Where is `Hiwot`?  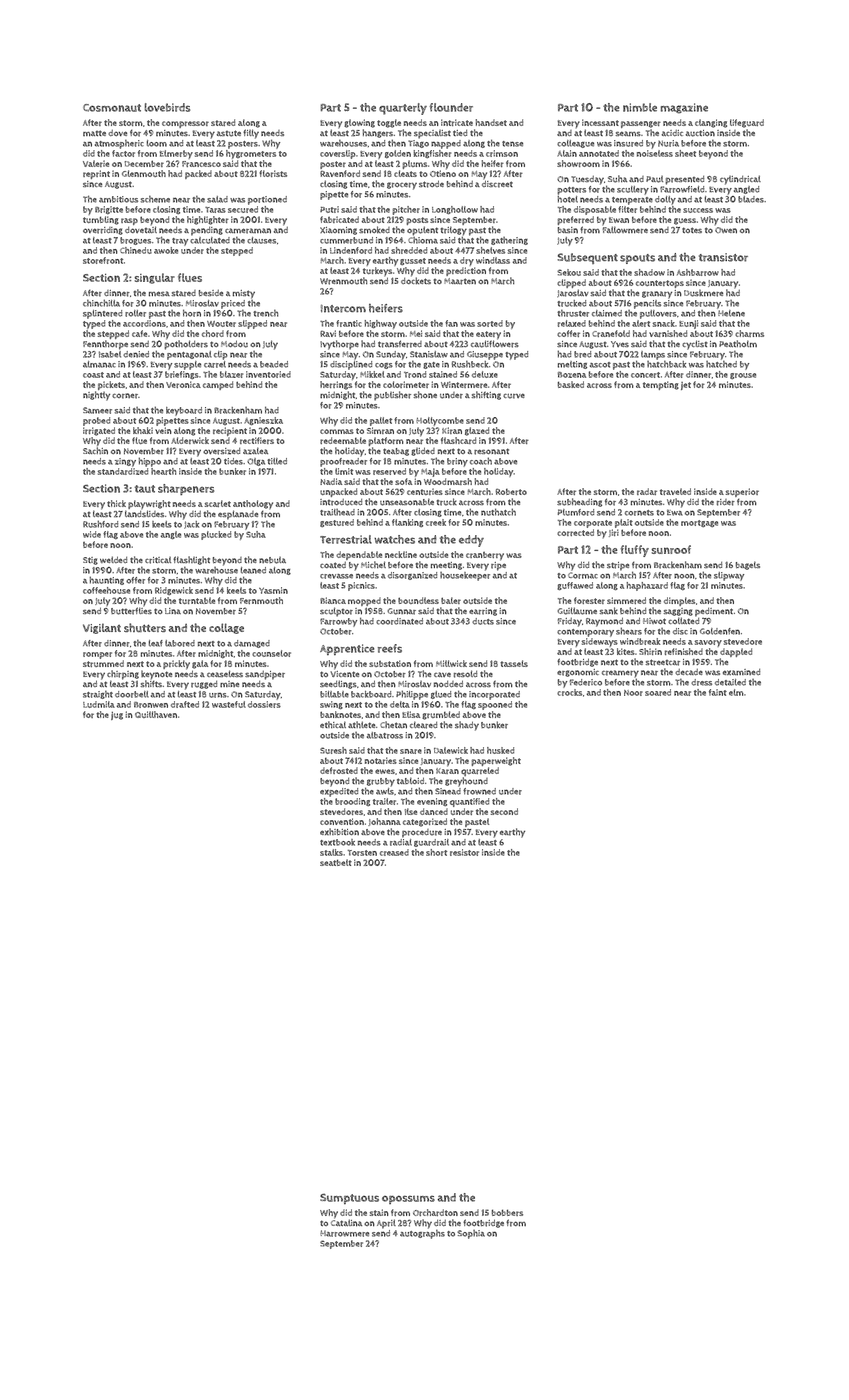 Hiwot is located at coordinates (654, 621).
